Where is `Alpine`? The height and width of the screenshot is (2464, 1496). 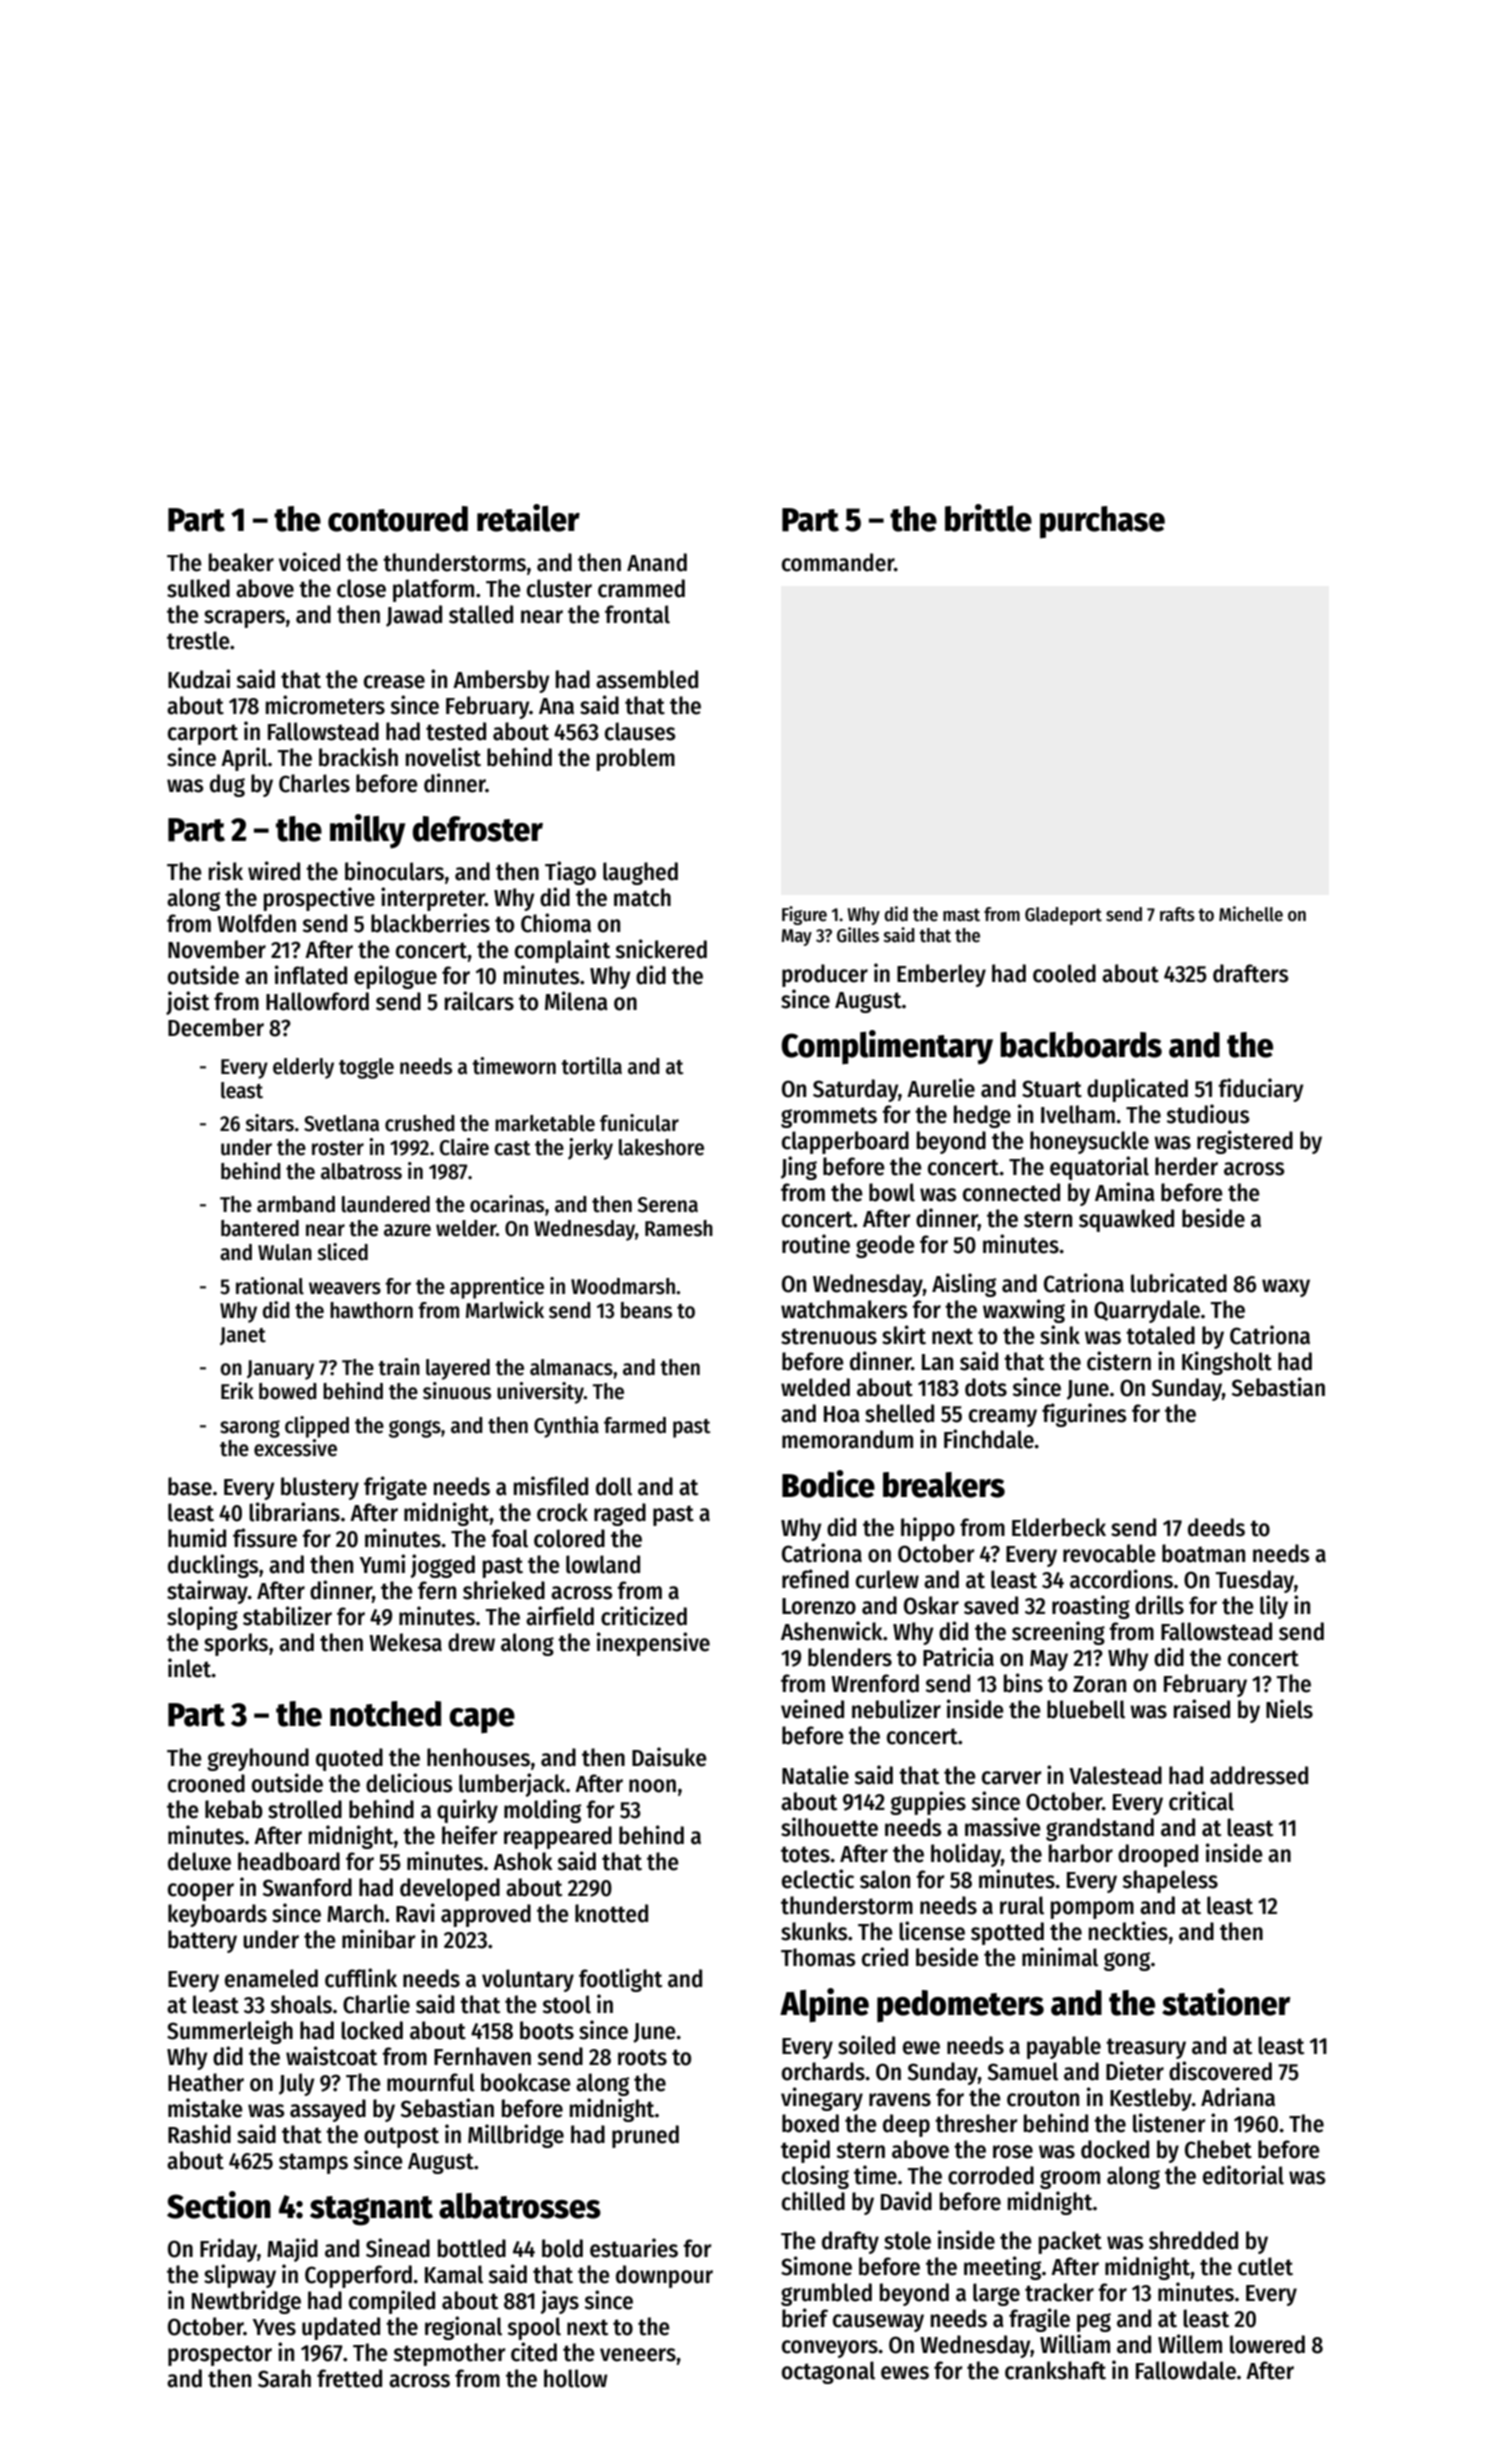
Alpine is located at coordinates (824, 2005).
